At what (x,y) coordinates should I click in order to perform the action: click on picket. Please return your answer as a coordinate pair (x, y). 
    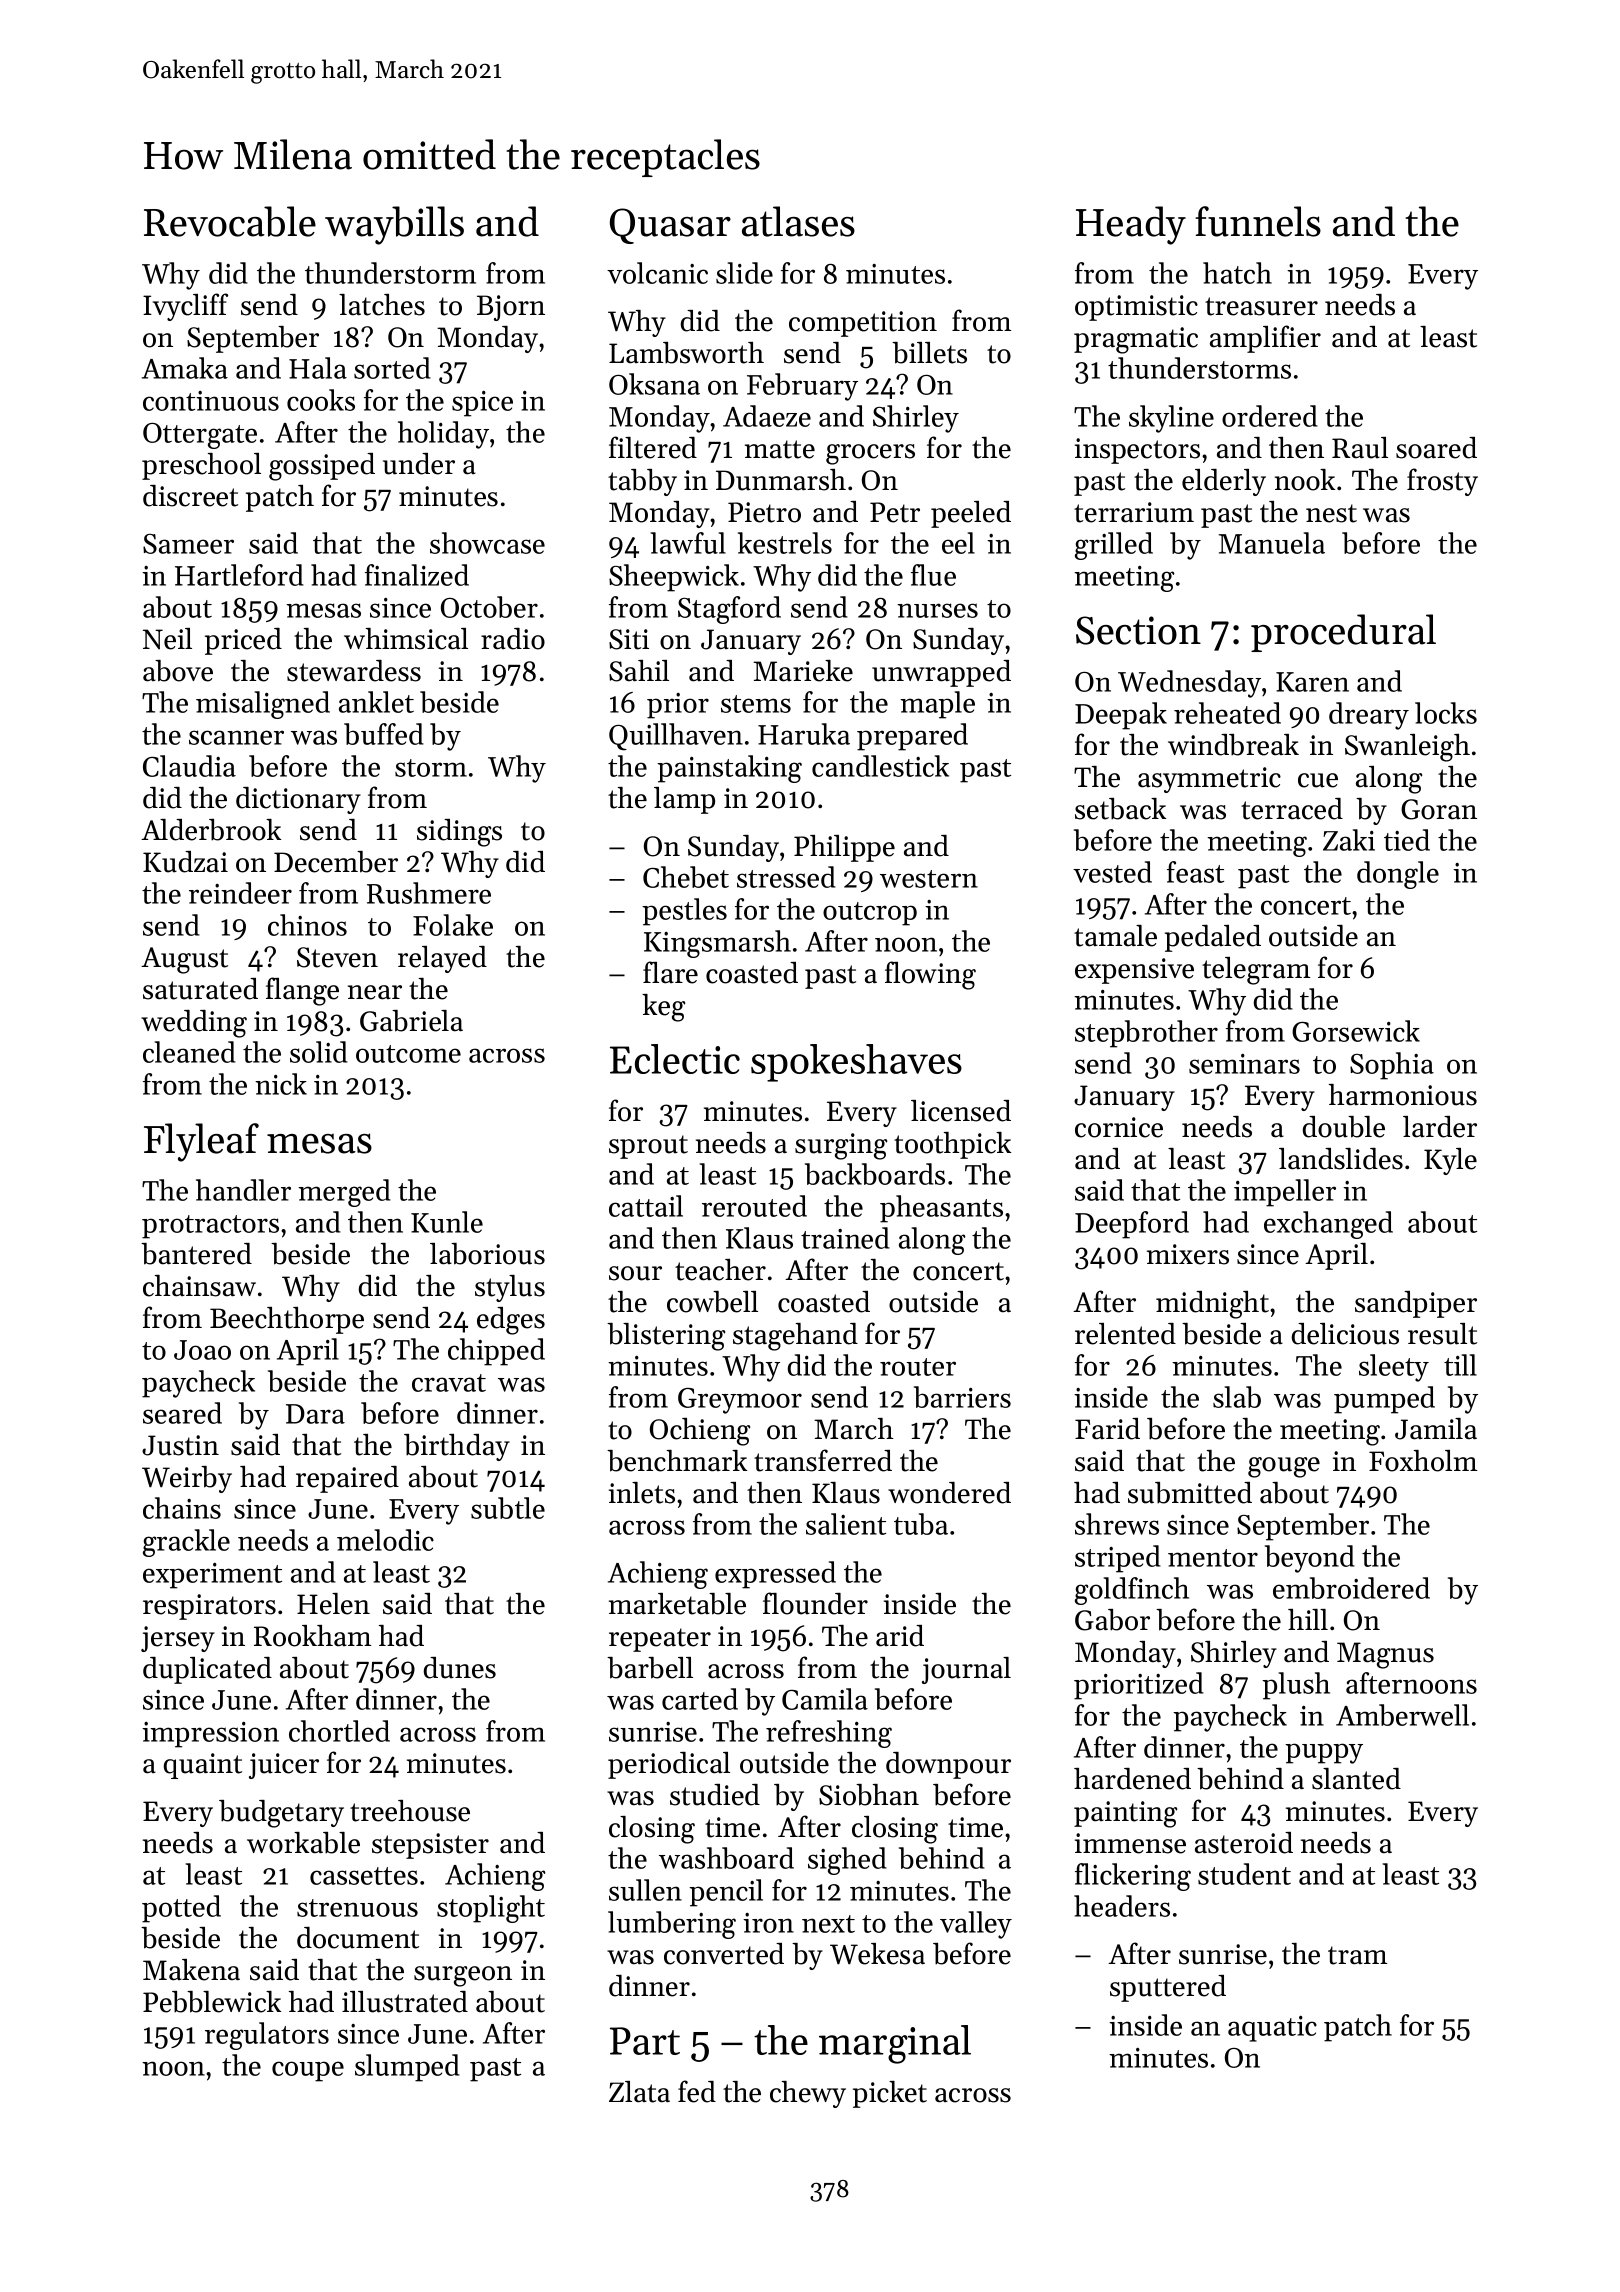
    Looking at the image, I should click on (890, 2094).
